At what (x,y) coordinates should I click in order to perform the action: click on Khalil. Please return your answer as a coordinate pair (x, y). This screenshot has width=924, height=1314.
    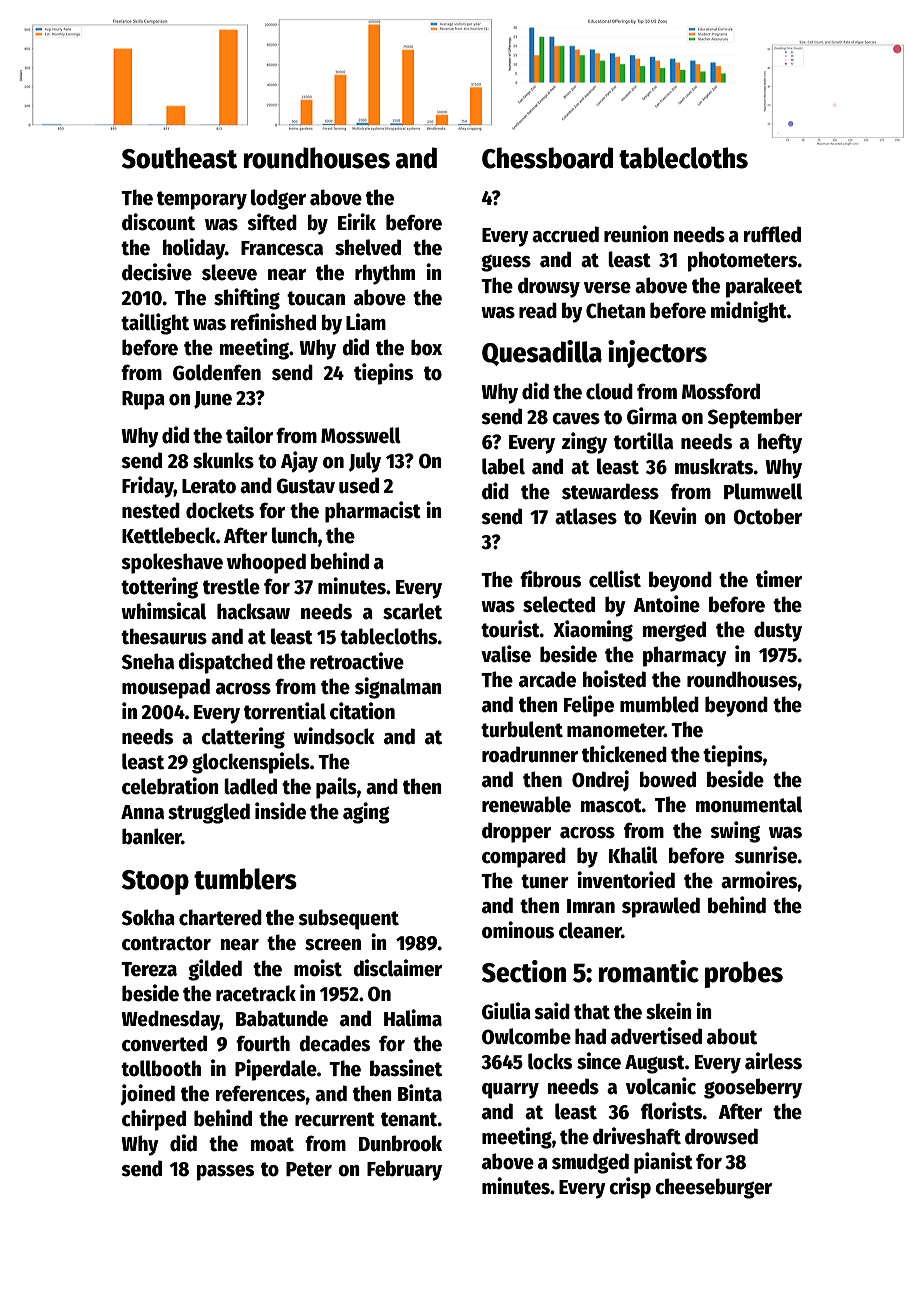
    Looking at the image, I should click on (633, 855).
